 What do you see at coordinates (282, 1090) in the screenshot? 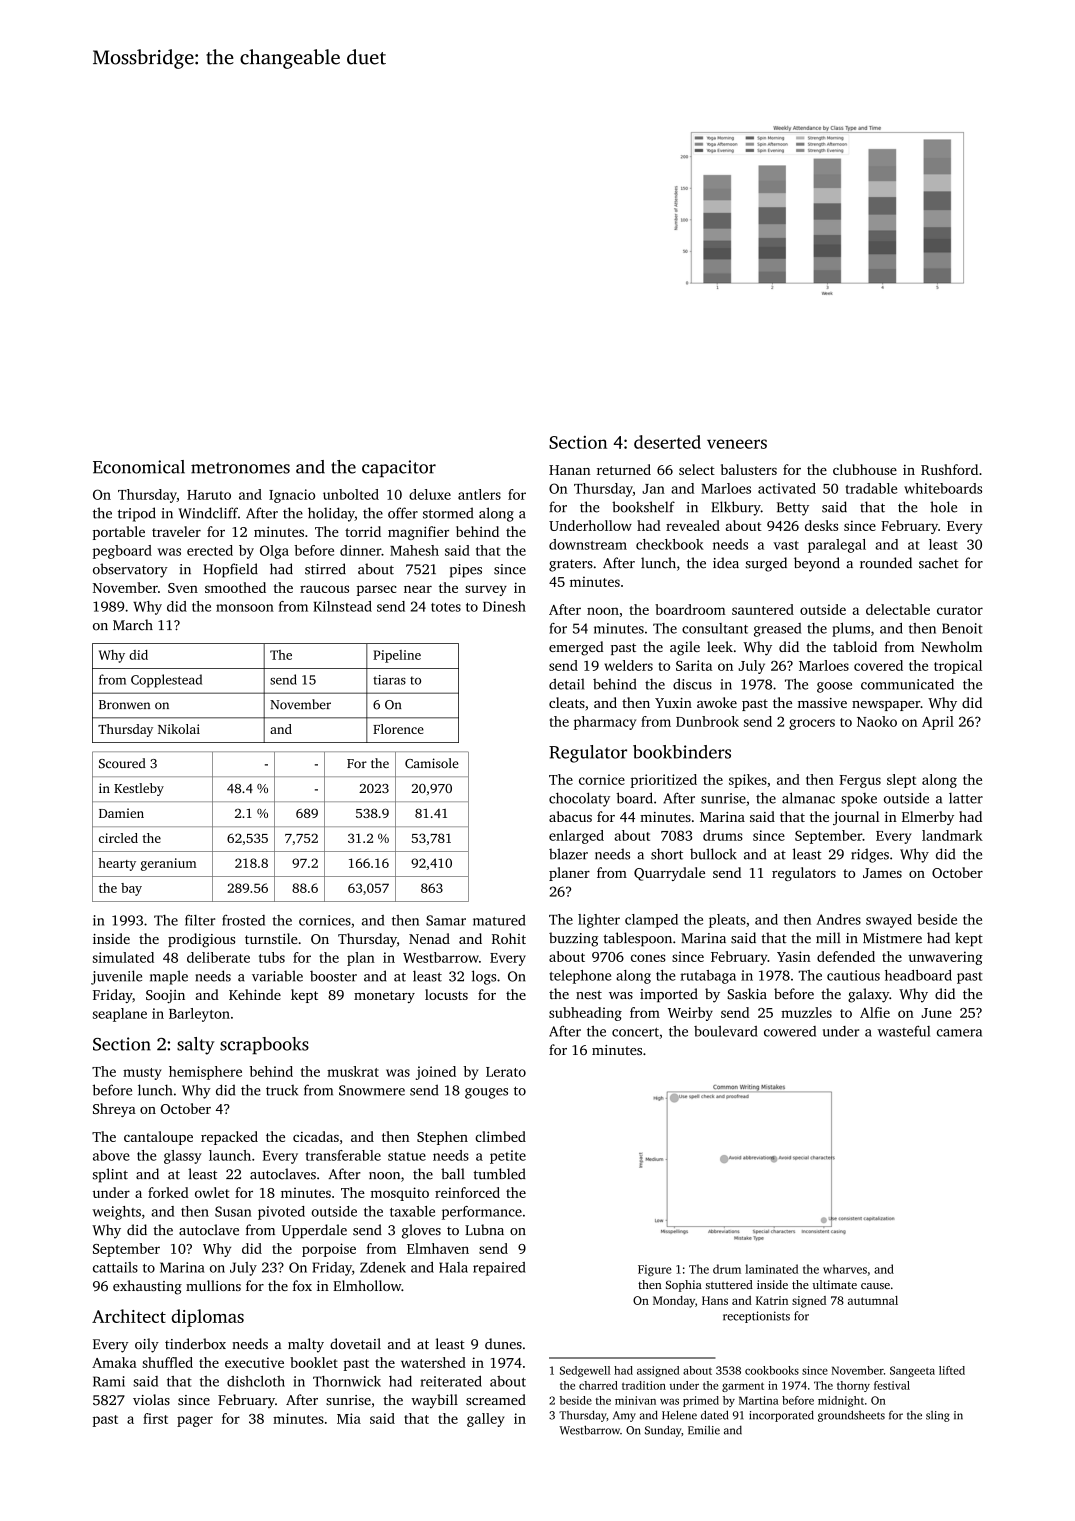
I see `truck` at bounding box center [282, 1090].
